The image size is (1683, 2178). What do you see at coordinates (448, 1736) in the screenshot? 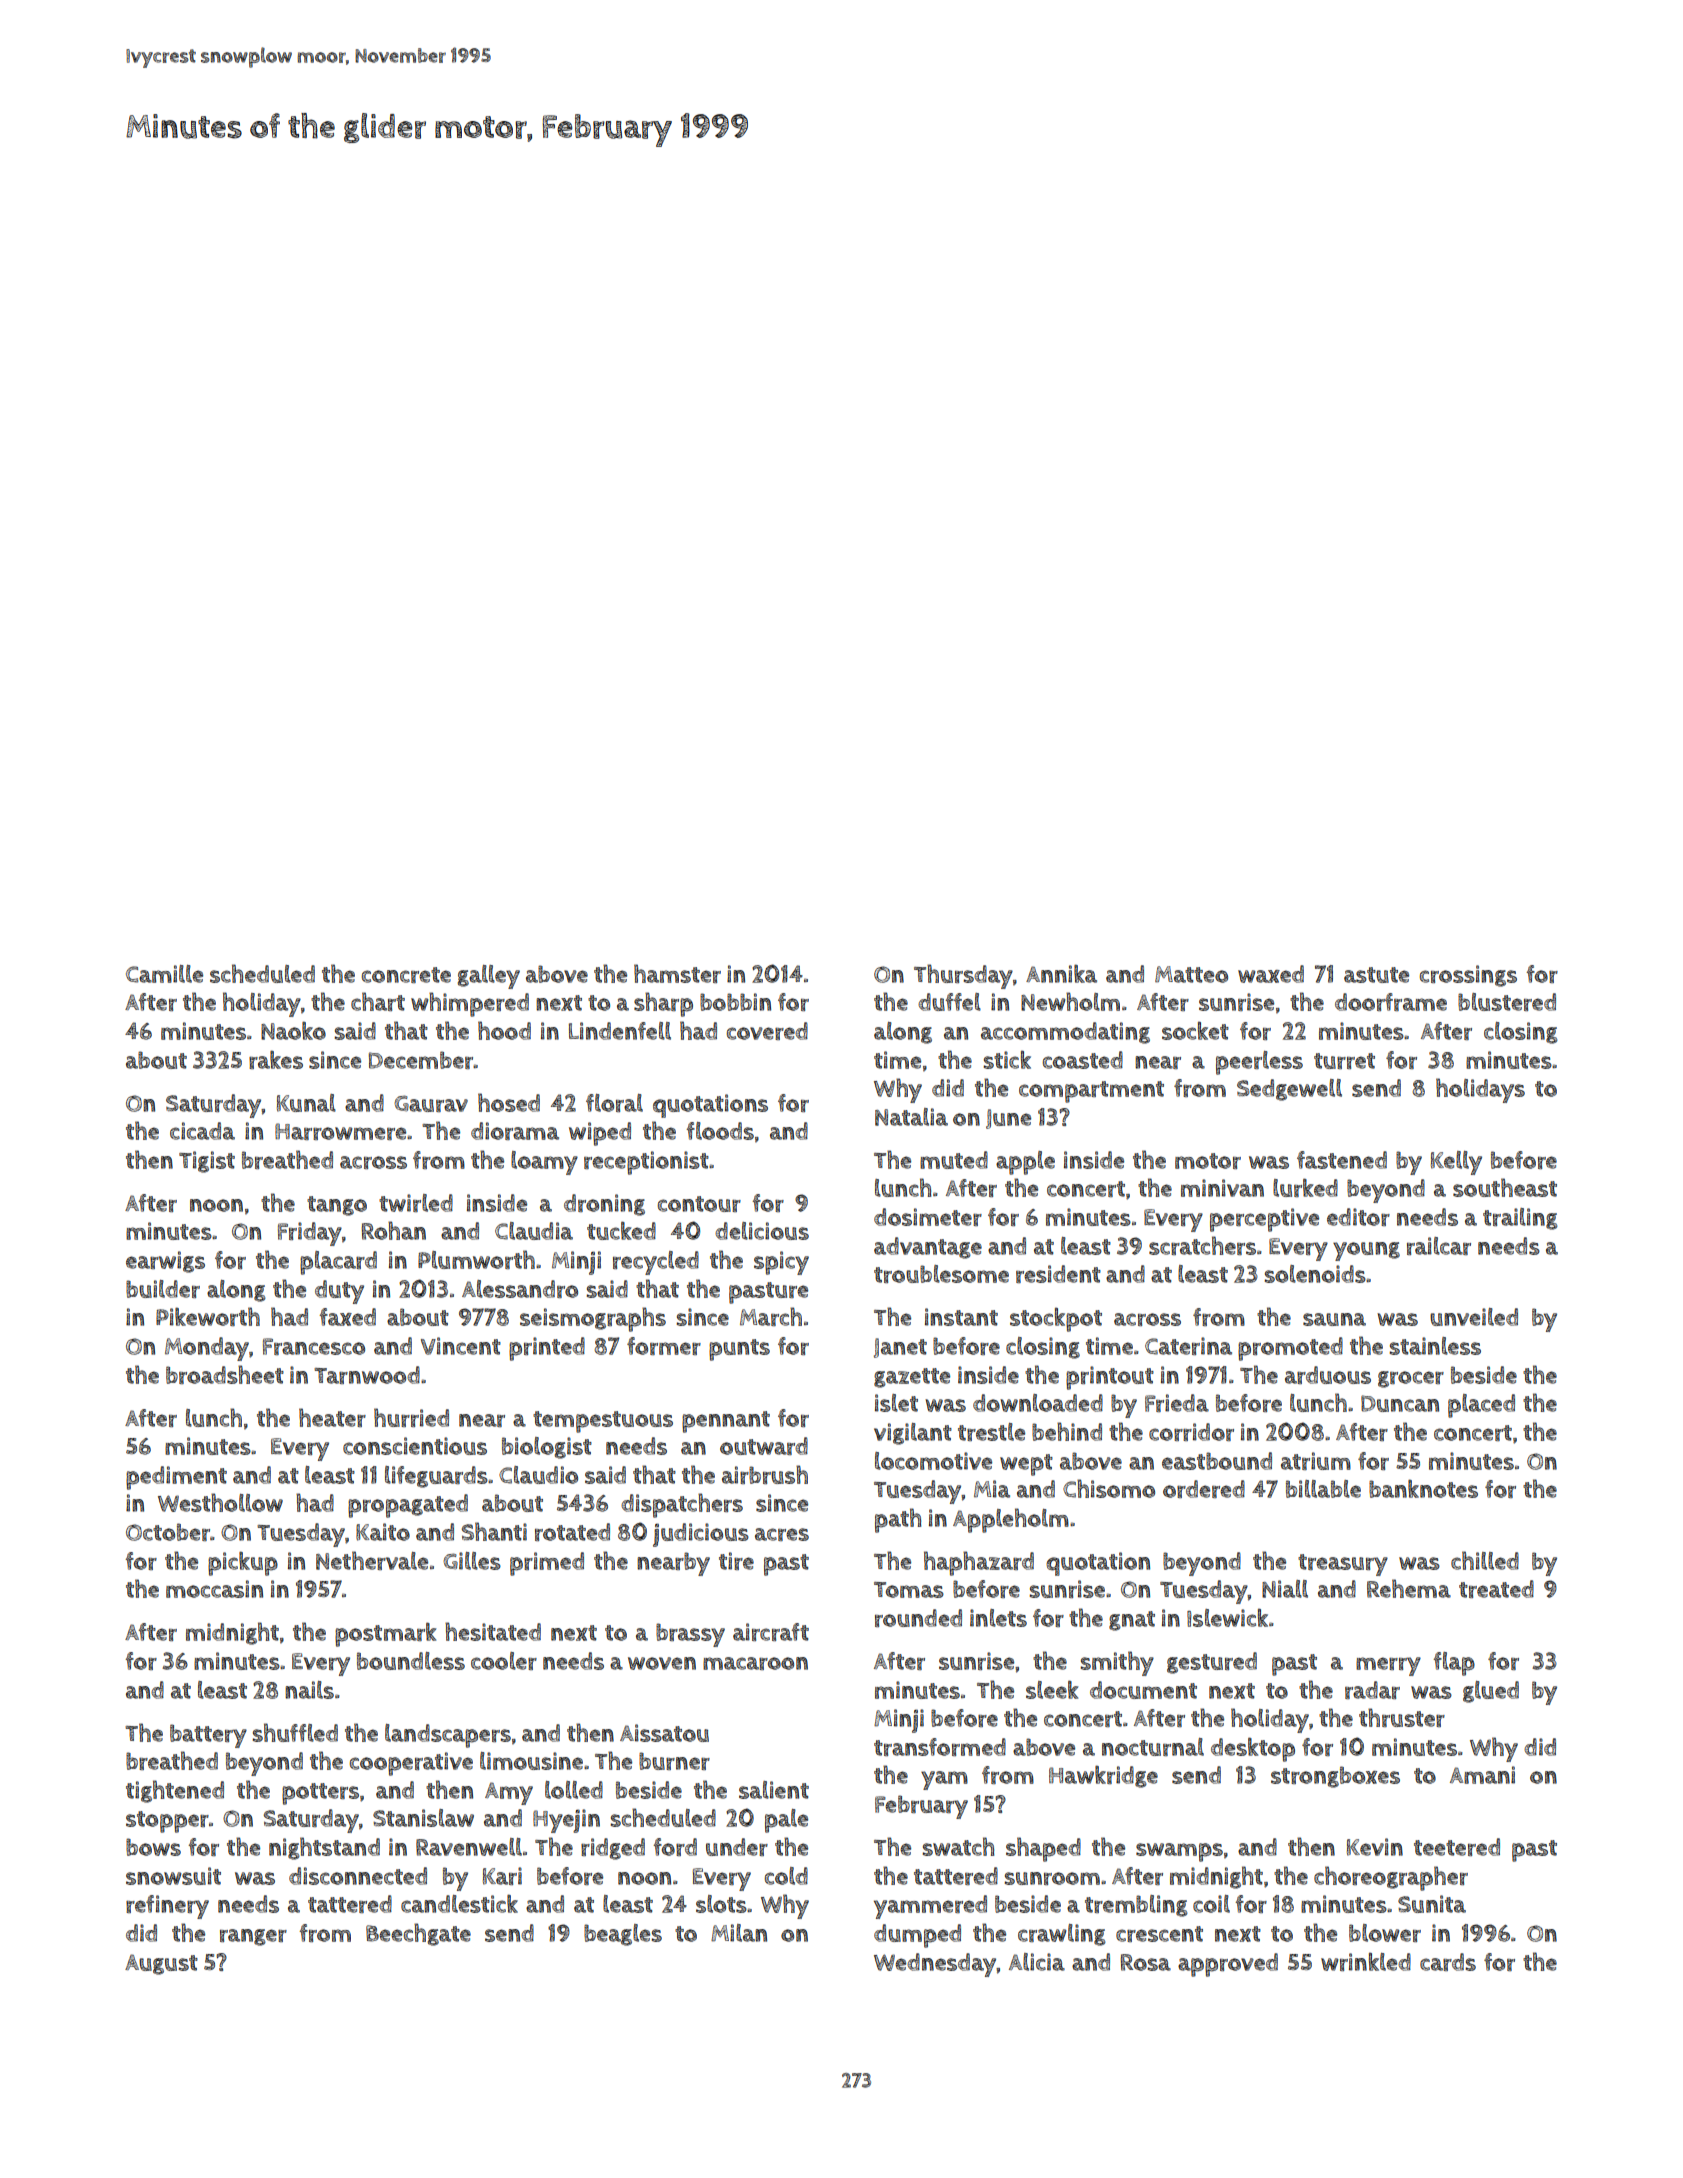
I see `landscapers` at bounding box center [448, 1736].
